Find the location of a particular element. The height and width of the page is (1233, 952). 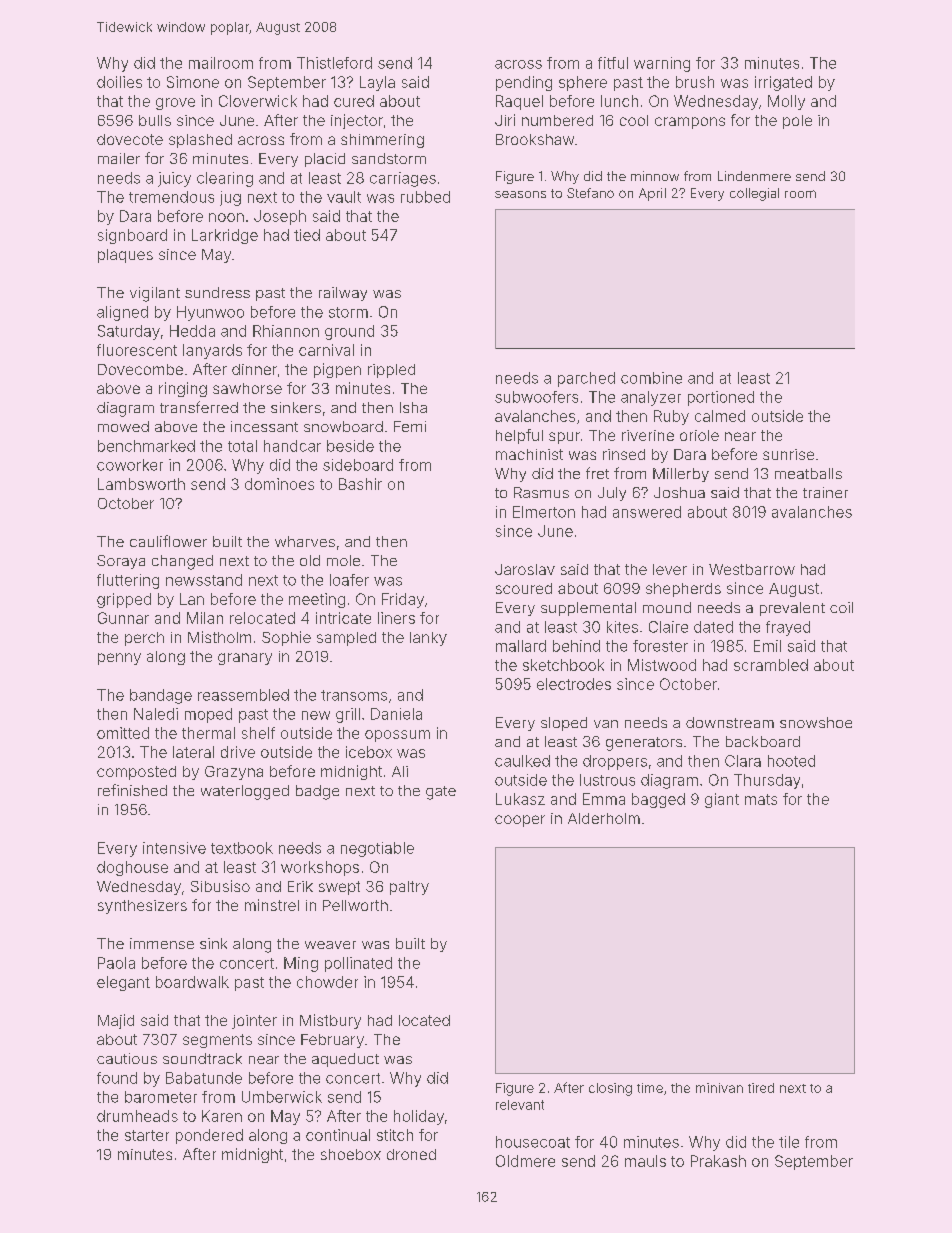

fitful is located at coordinates (613, 63).
